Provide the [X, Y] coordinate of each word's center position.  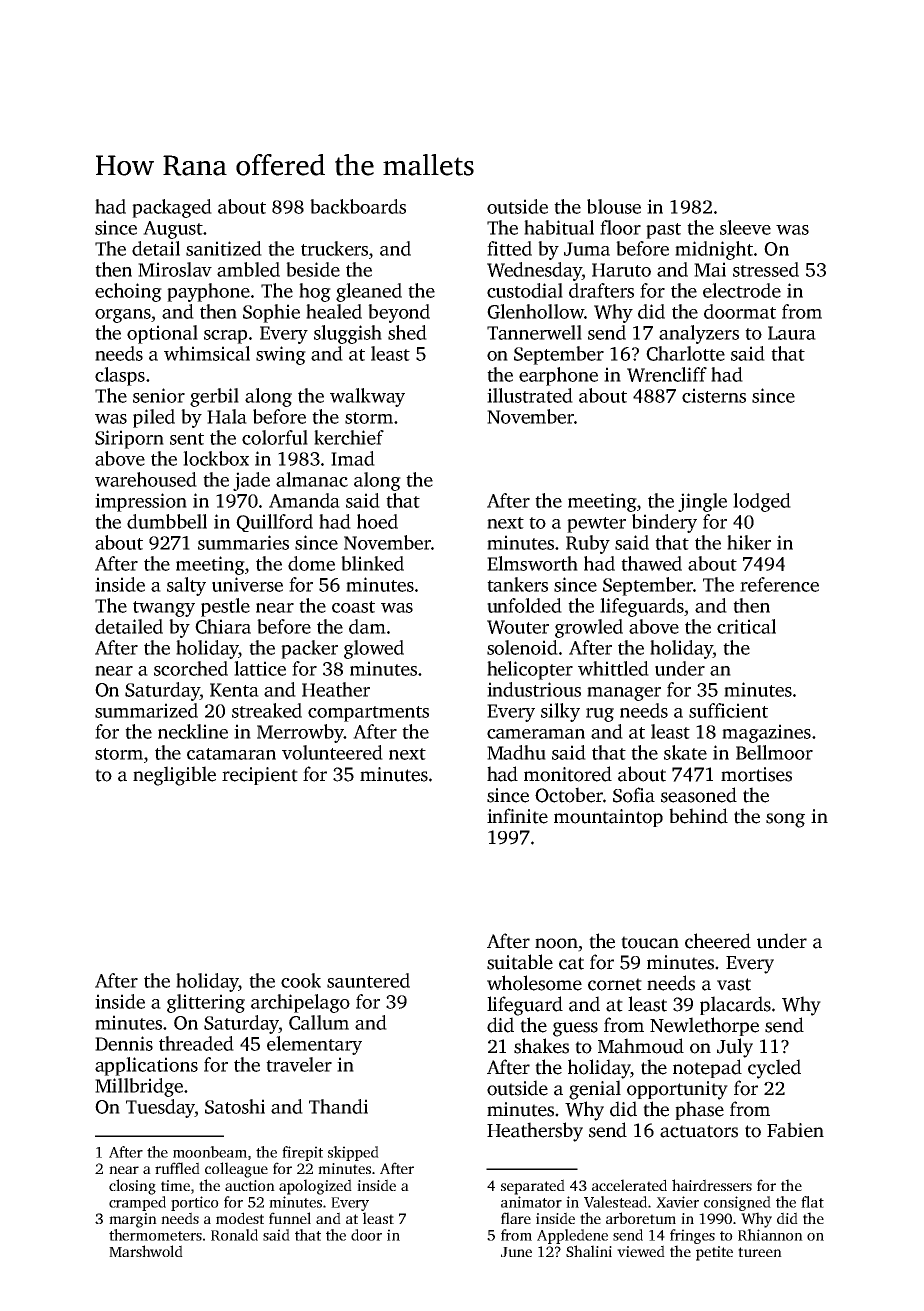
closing [132, 1187]
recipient [260, 776]
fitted [509, 248]
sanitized [224, 248]
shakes [541, 1046]
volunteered [332, 752]
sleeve [745, 227]
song [785, 820]
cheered [718, 941]
